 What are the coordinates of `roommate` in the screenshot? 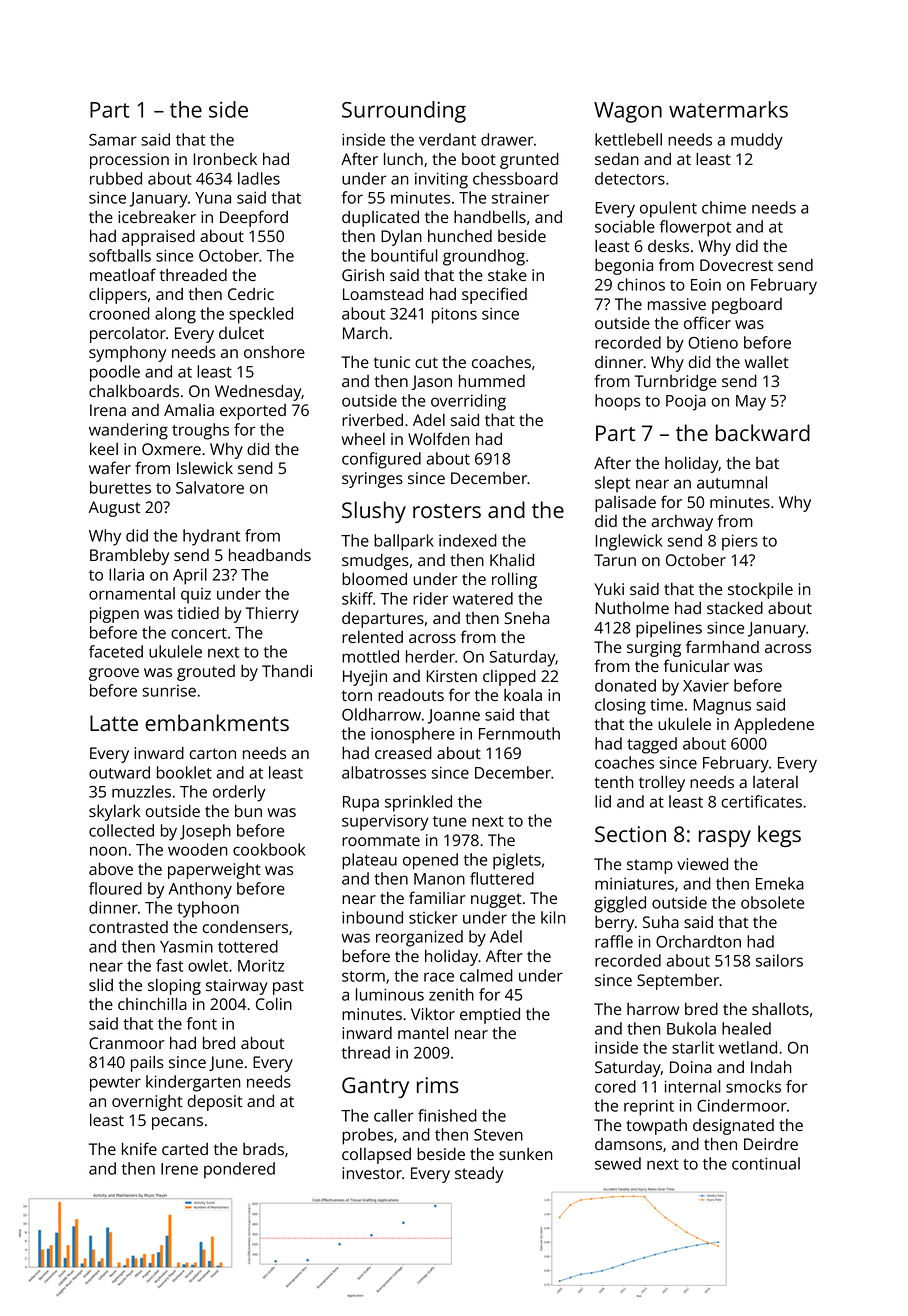 It's located at (381, 840).
